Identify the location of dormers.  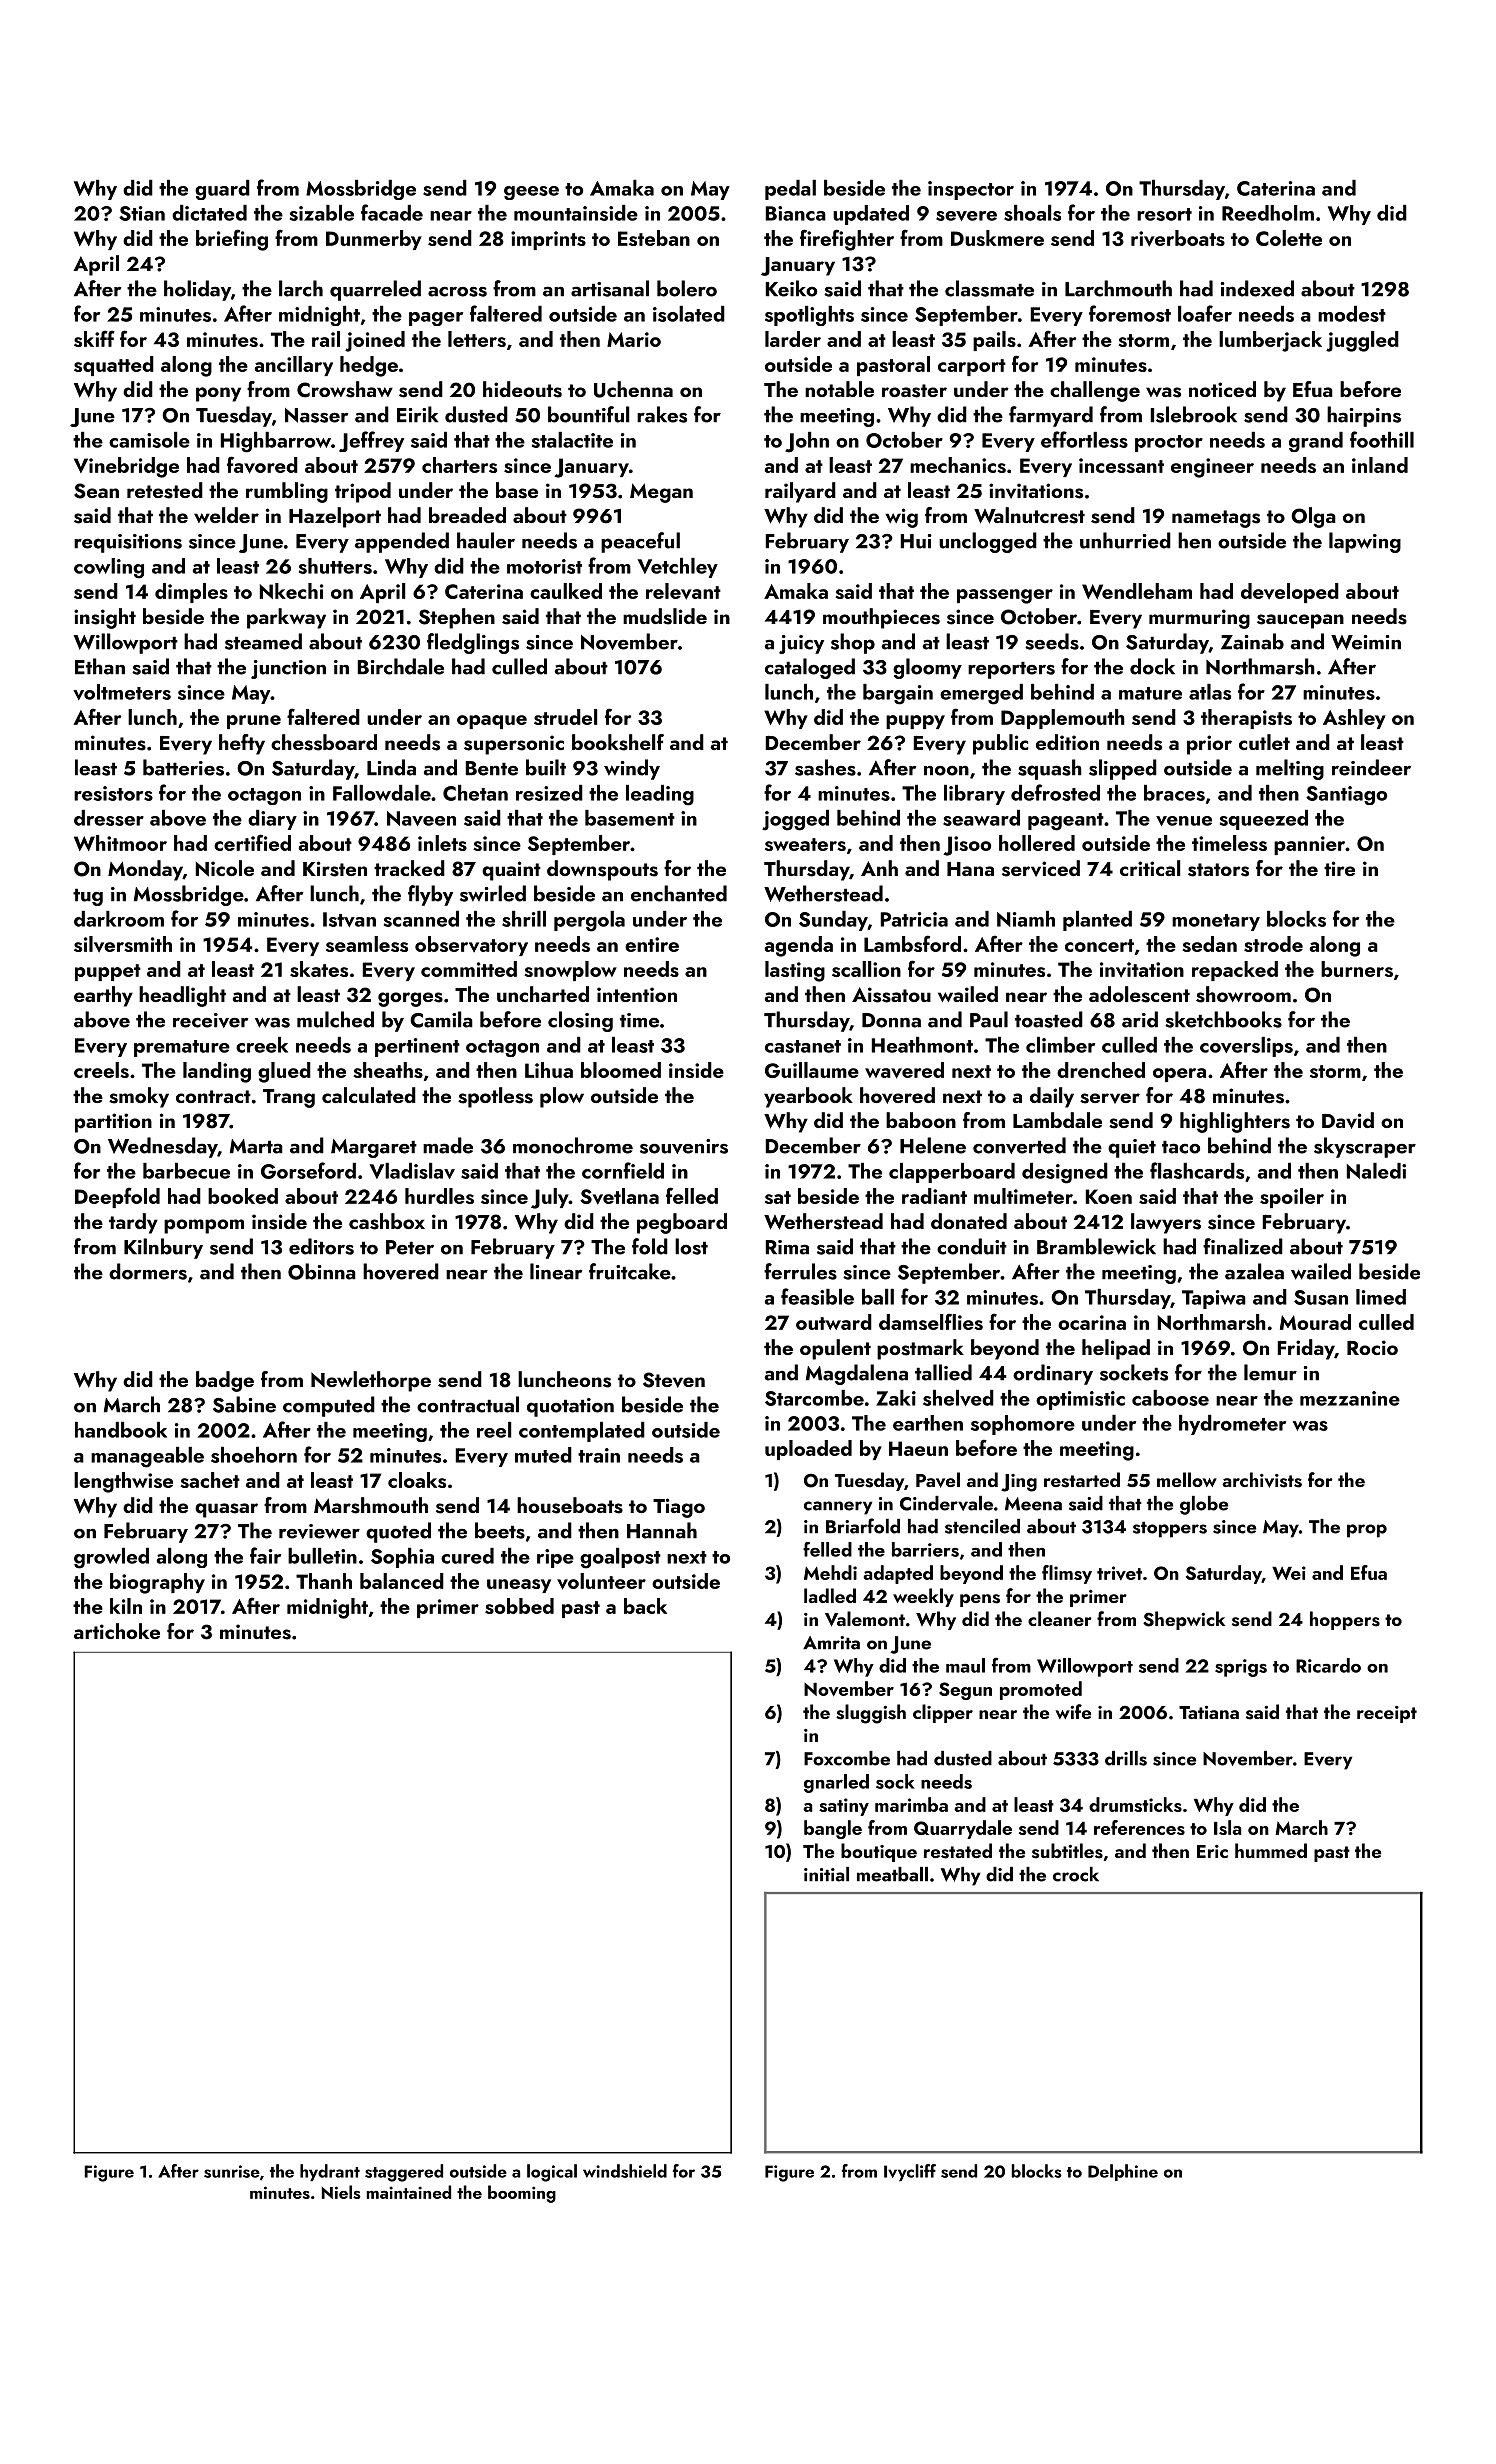
(148, 1271).
